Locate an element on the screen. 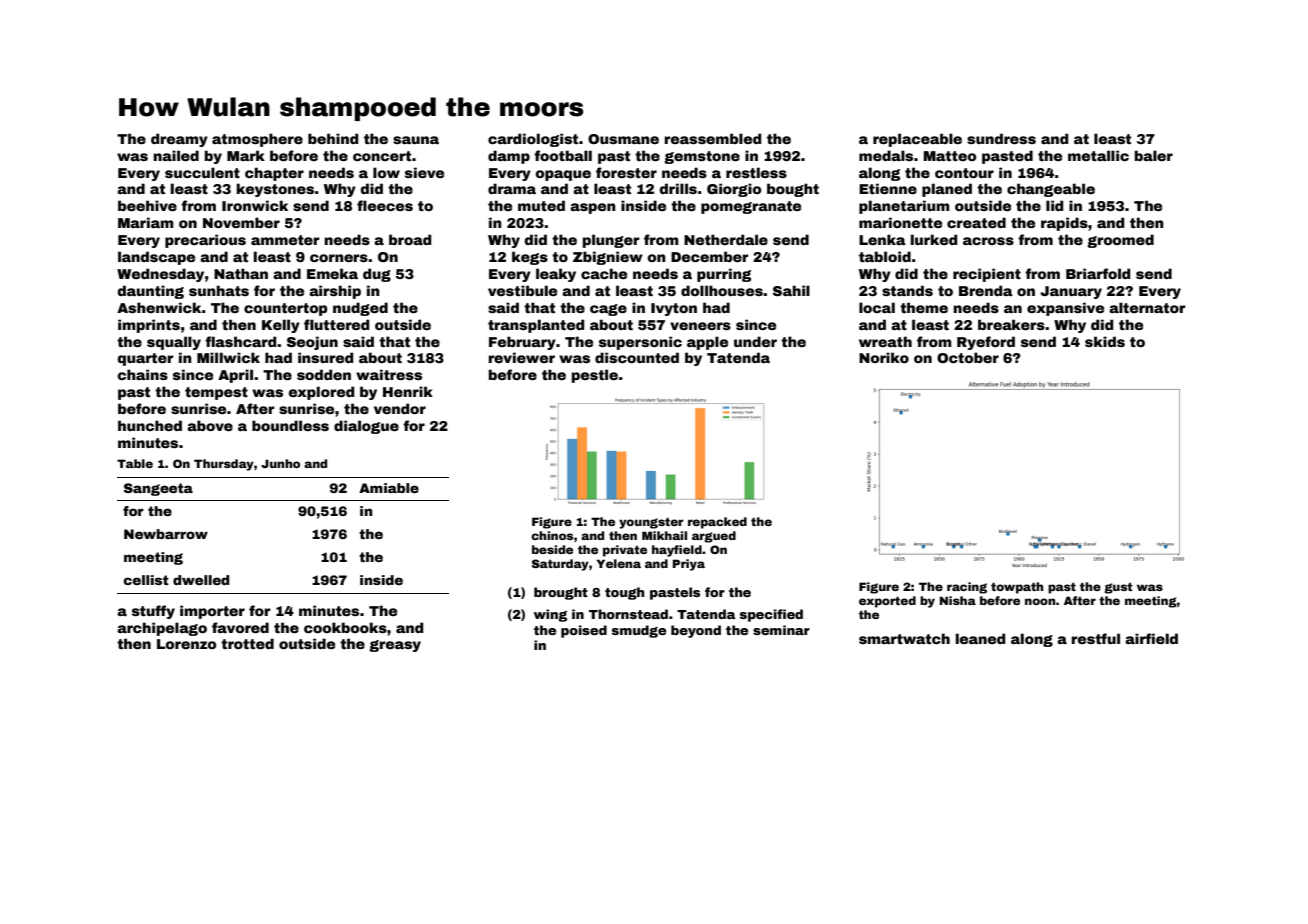  purring is located at coordinates (724, 275).
